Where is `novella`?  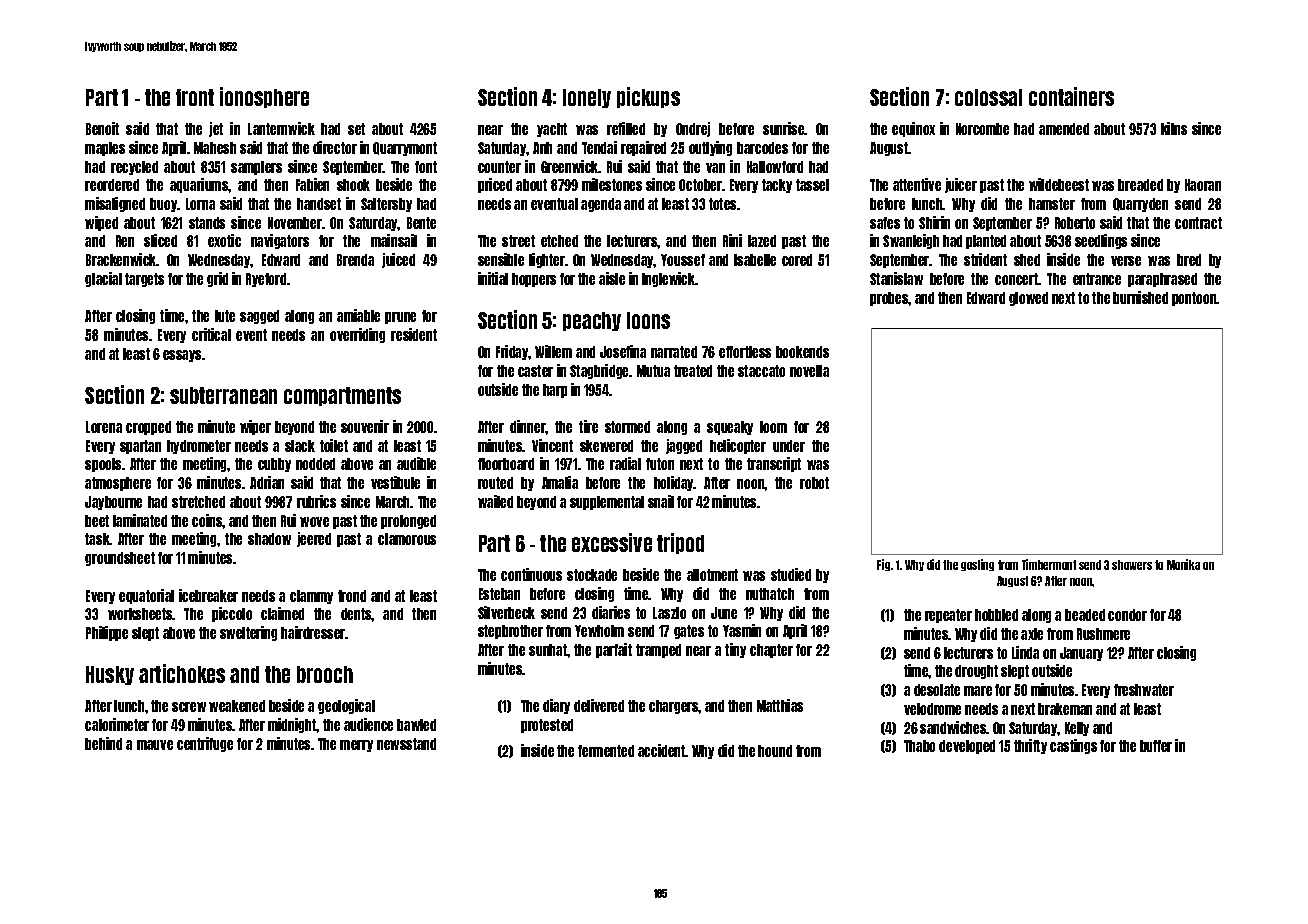 novella is located at coordinates (809, 371).
